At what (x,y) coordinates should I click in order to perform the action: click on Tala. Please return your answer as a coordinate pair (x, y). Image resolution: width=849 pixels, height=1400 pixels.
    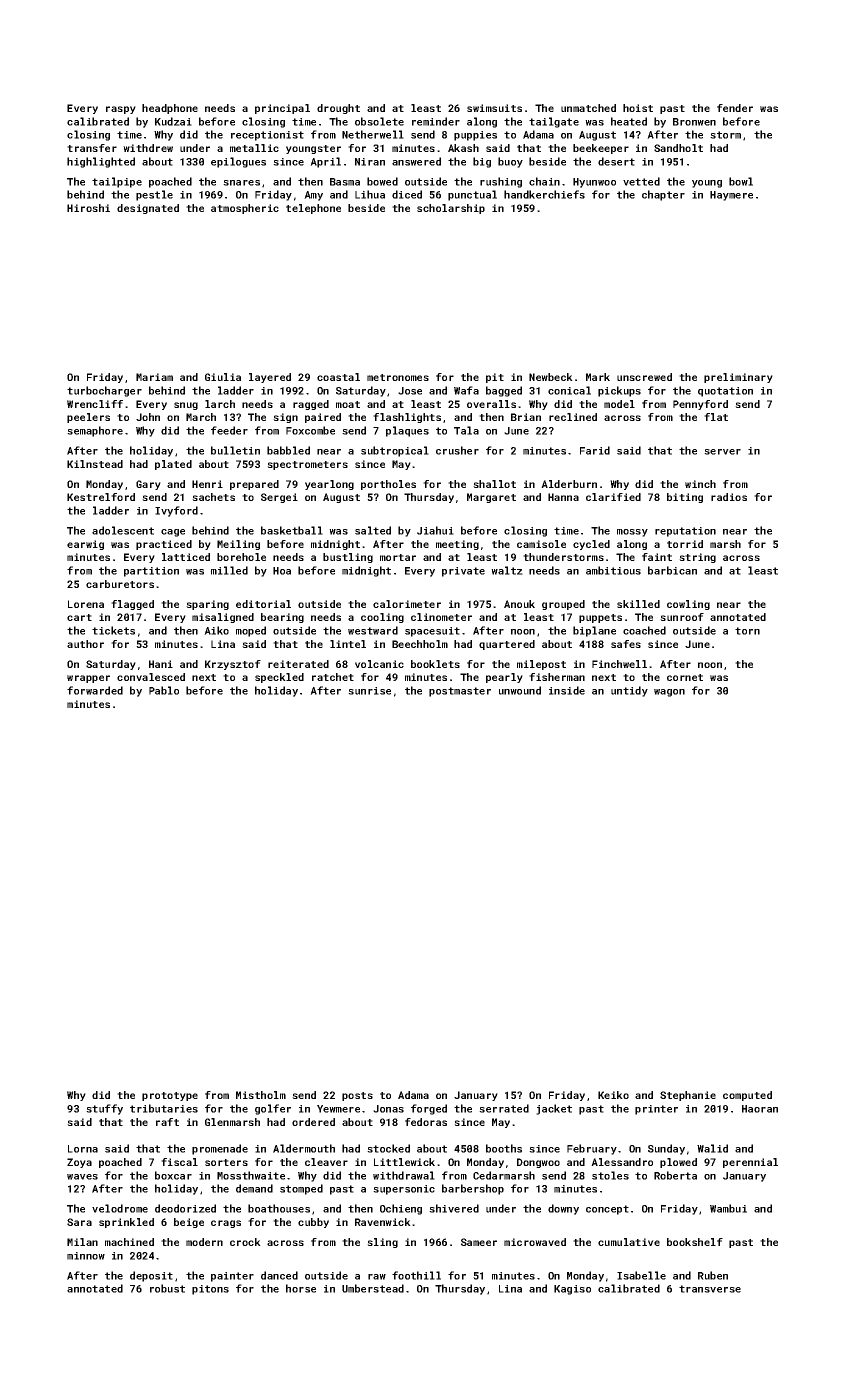
    Looking at the image, I should click on (466, 430).
